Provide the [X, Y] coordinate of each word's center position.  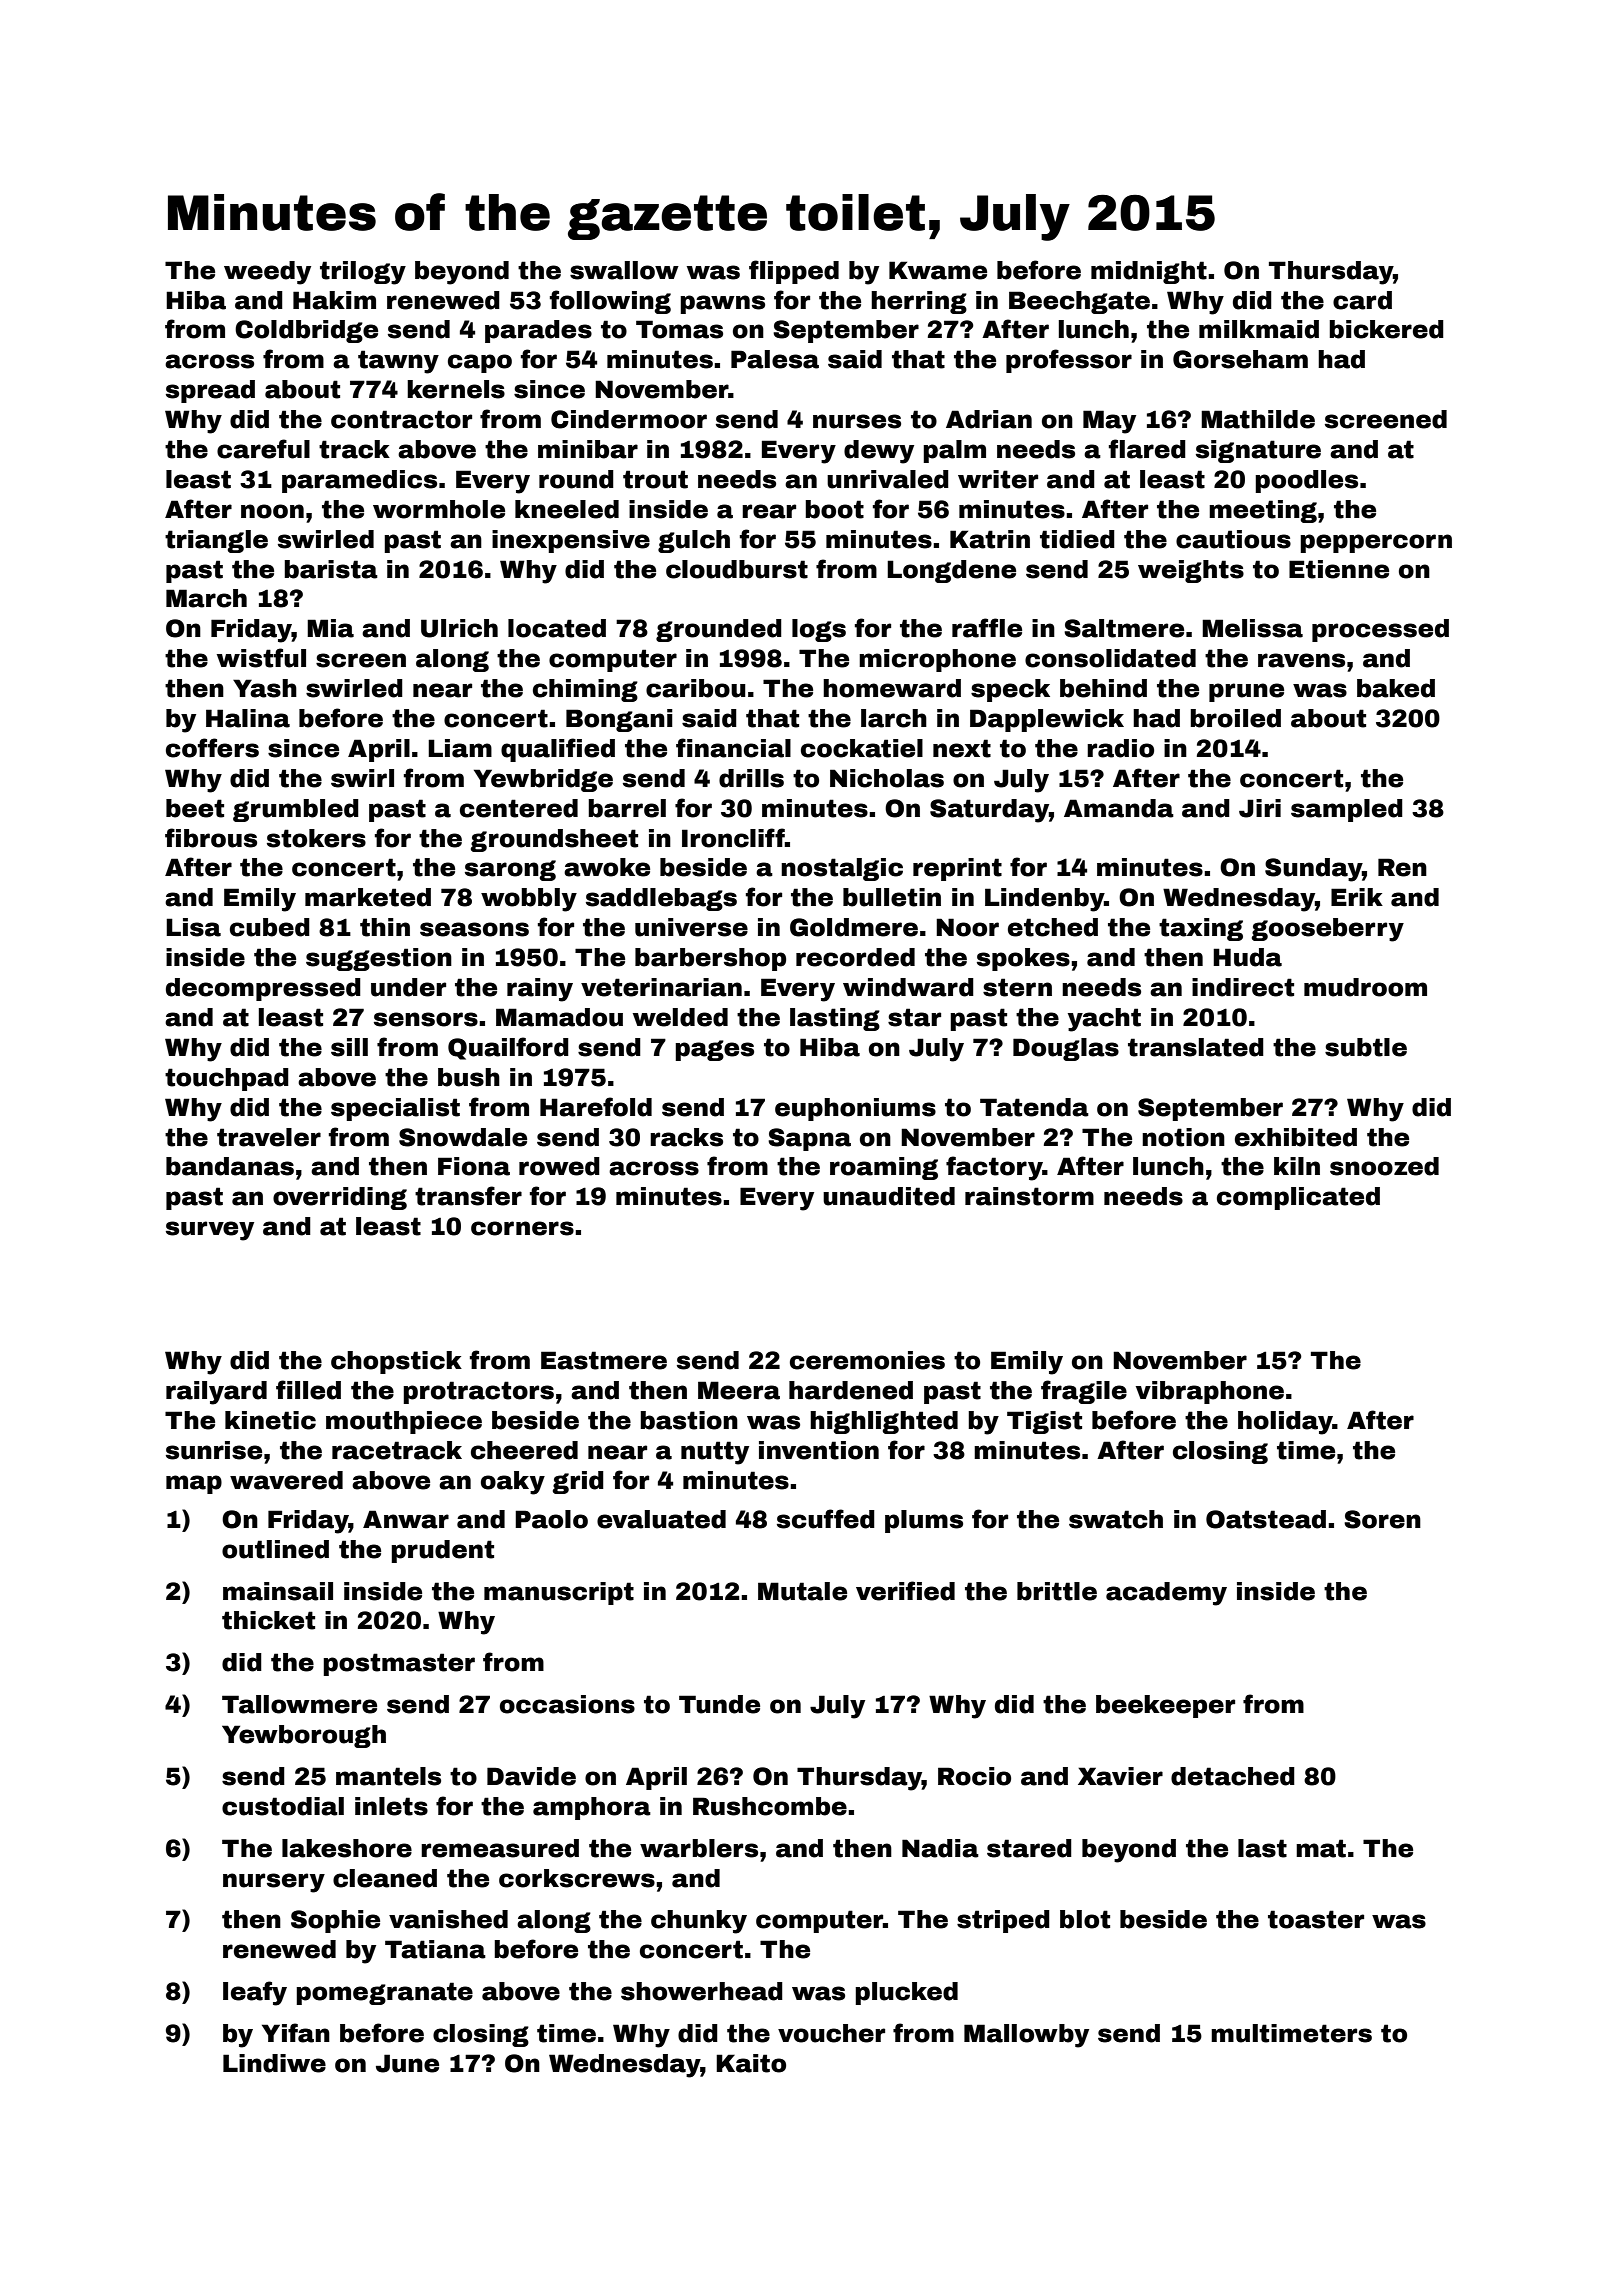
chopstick [396, 1362]
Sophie [335, 1921]
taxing [1201, 929]
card [1362, 300]
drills [751, 778]
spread [210, 391]
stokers [316, 838]
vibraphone [1210, 1392]
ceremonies [867, 1360]
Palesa [775, 359]
